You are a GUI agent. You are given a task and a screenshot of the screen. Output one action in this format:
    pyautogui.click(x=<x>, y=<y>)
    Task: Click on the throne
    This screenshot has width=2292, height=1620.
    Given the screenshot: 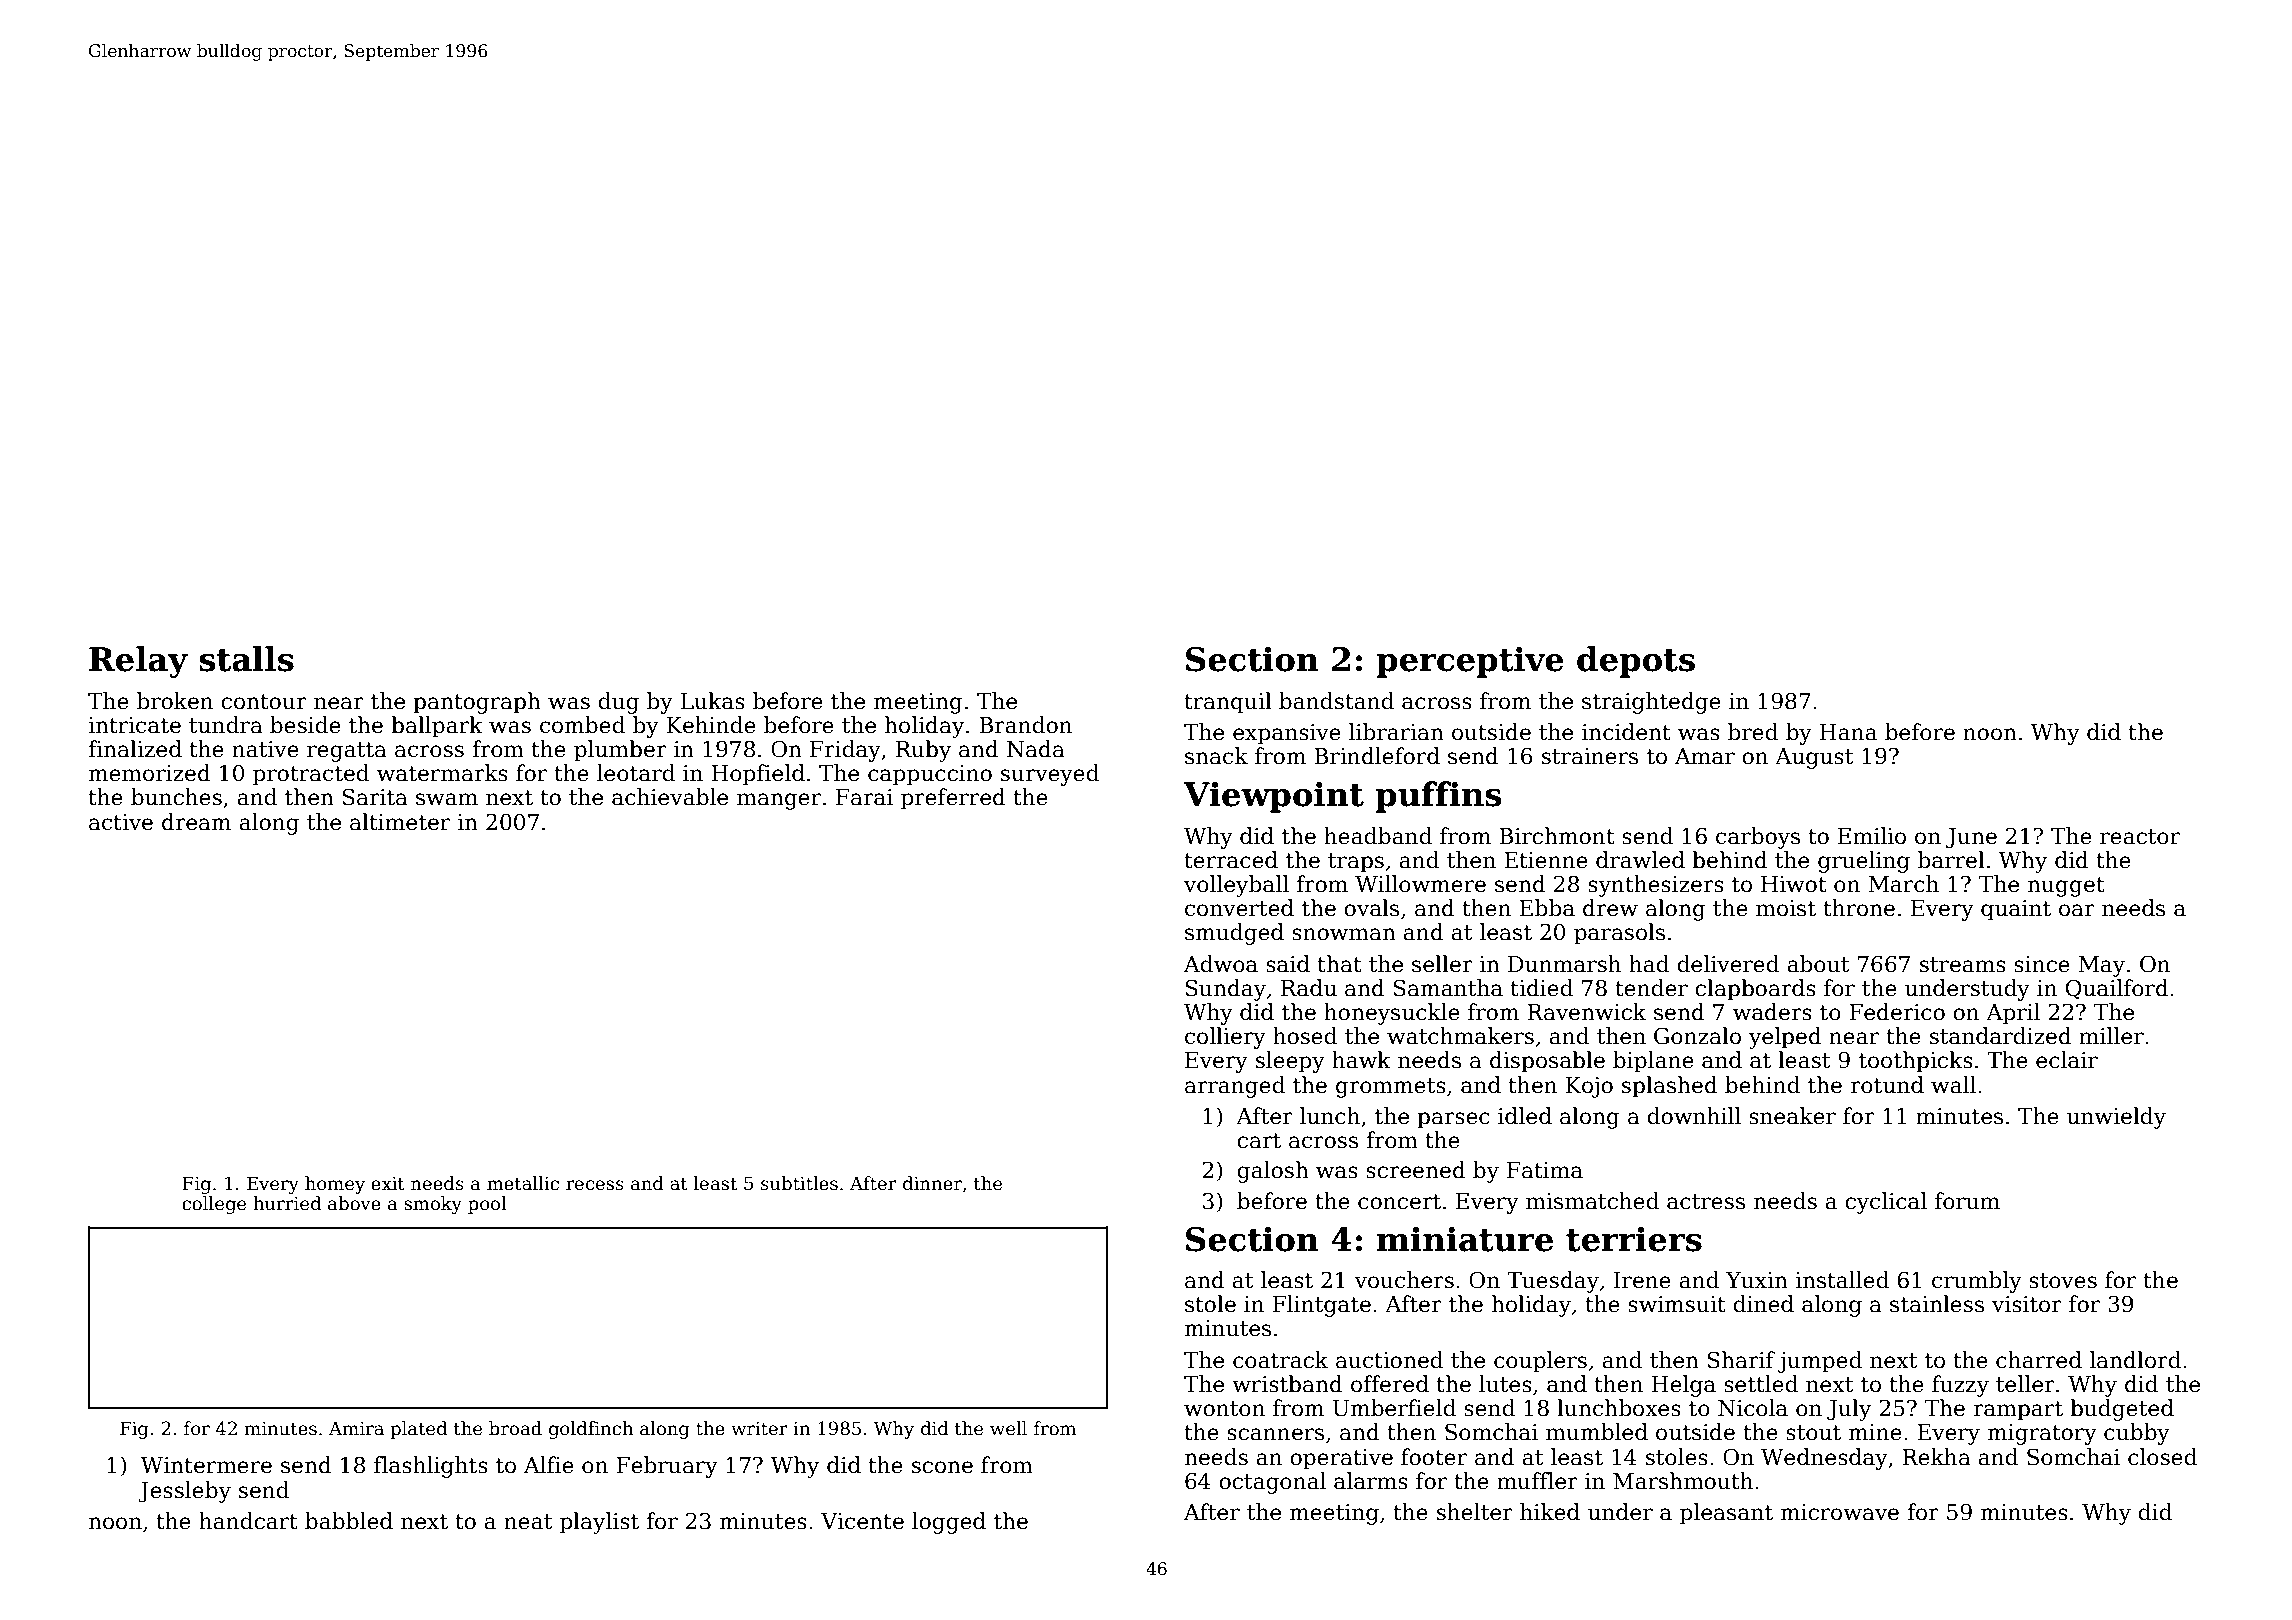 What is the action you would take?
    pyautogui.click(x=1859, y=908)
